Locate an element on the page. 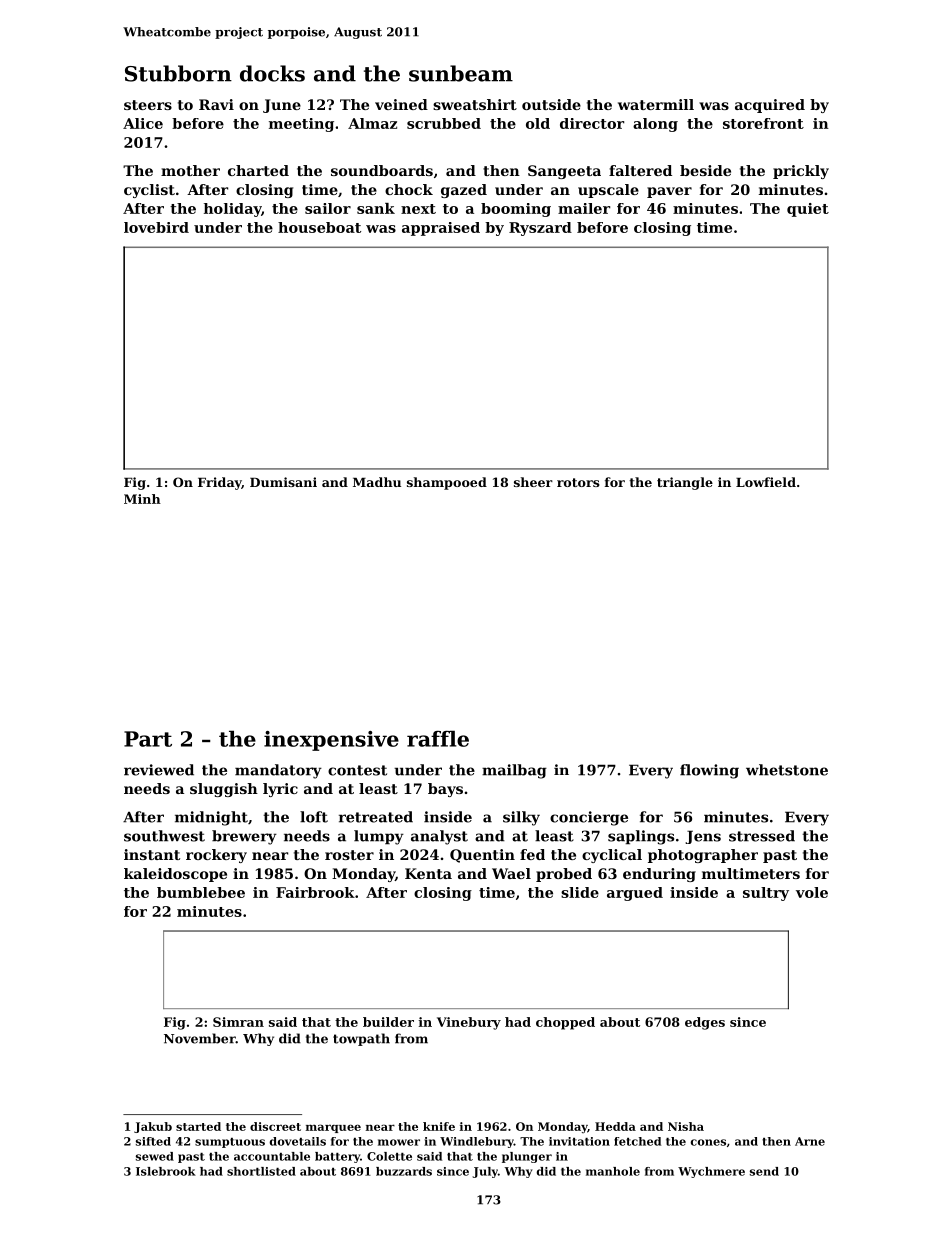  meeting is located at coordinates (301, 125).
